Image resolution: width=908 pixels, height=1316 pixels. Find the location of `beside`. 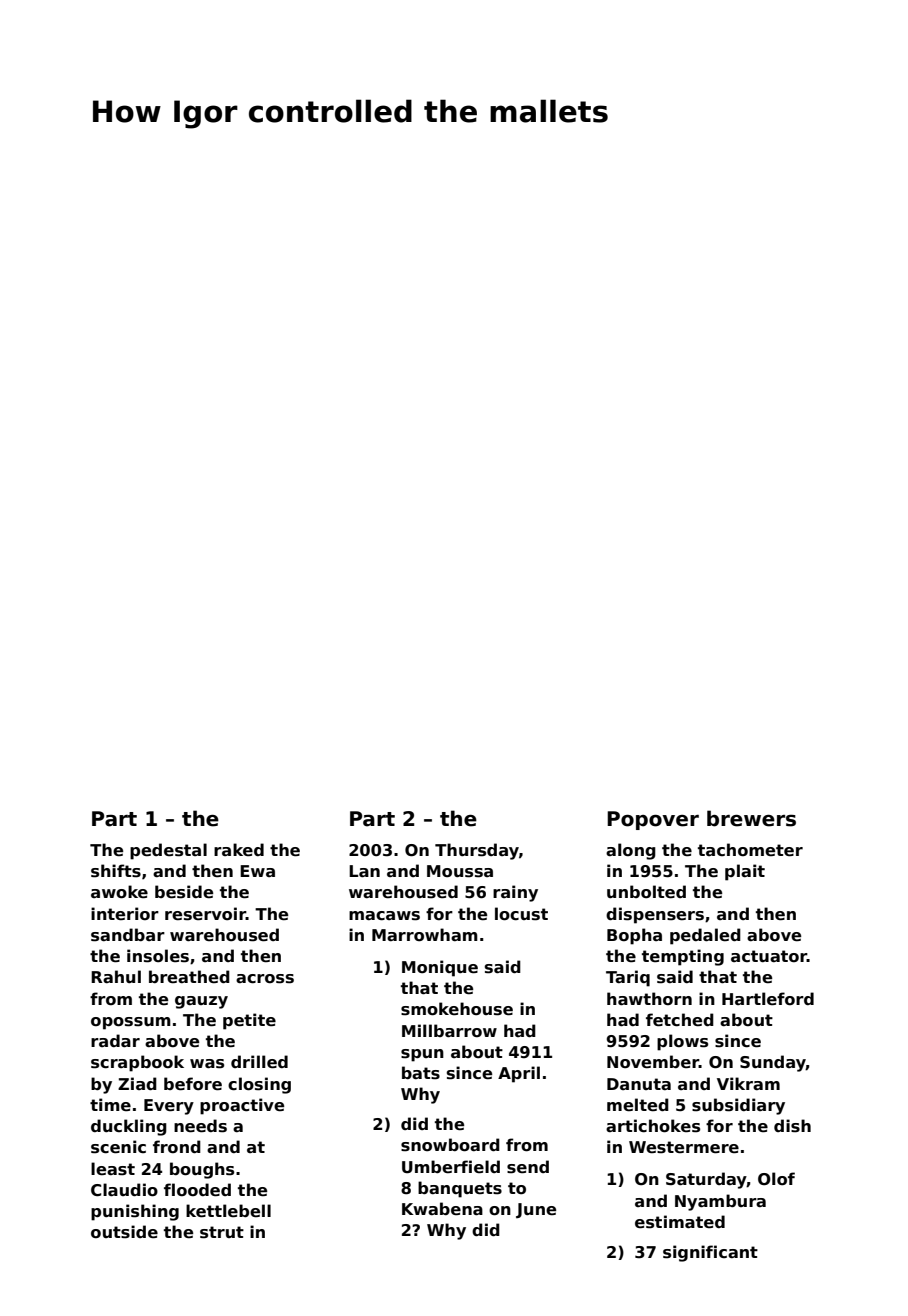

beside is located at coordinates (184, 892).
